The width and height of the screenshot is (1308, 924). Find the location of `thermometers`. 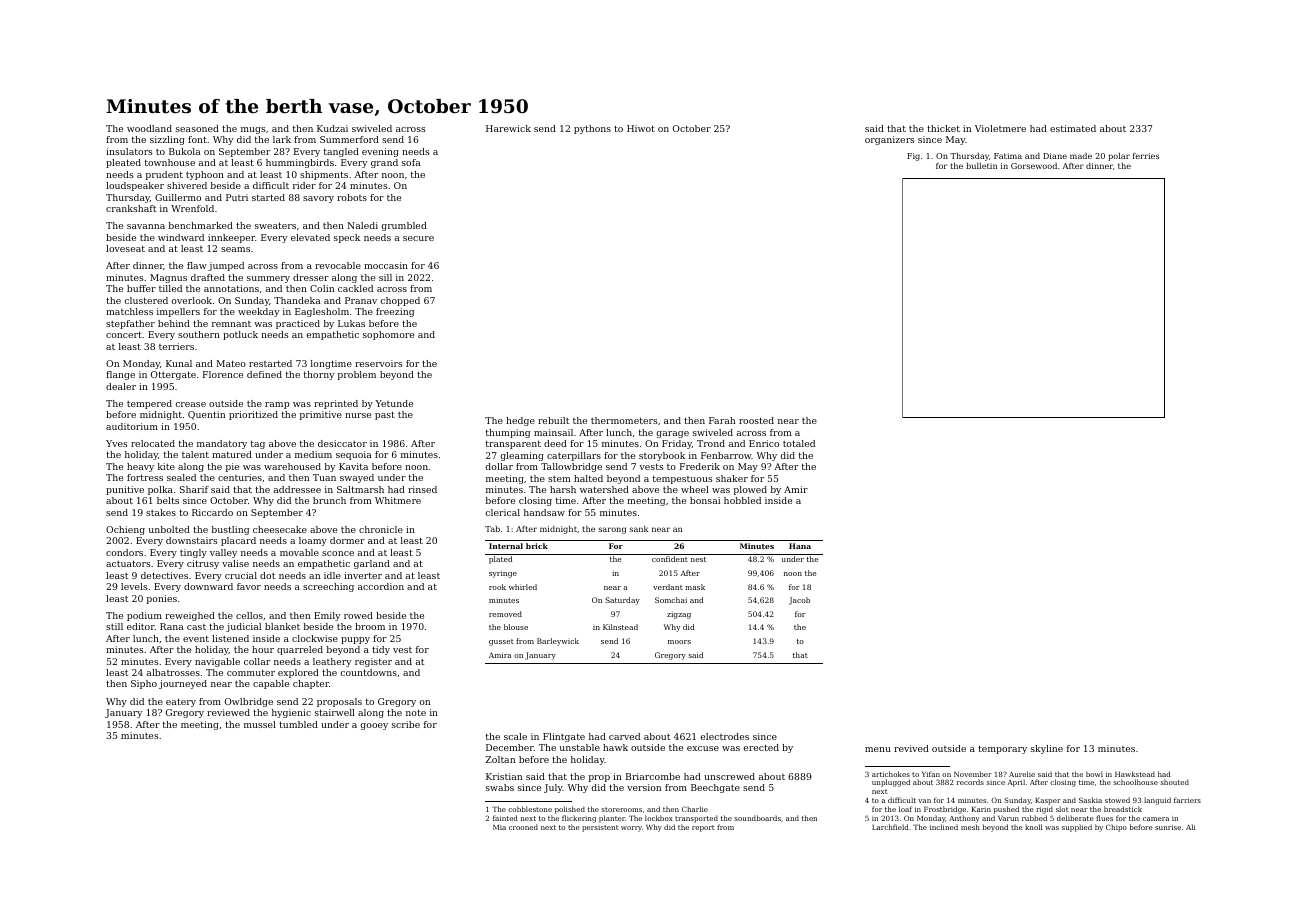

thermometers is located at coordinates (624, 420).
